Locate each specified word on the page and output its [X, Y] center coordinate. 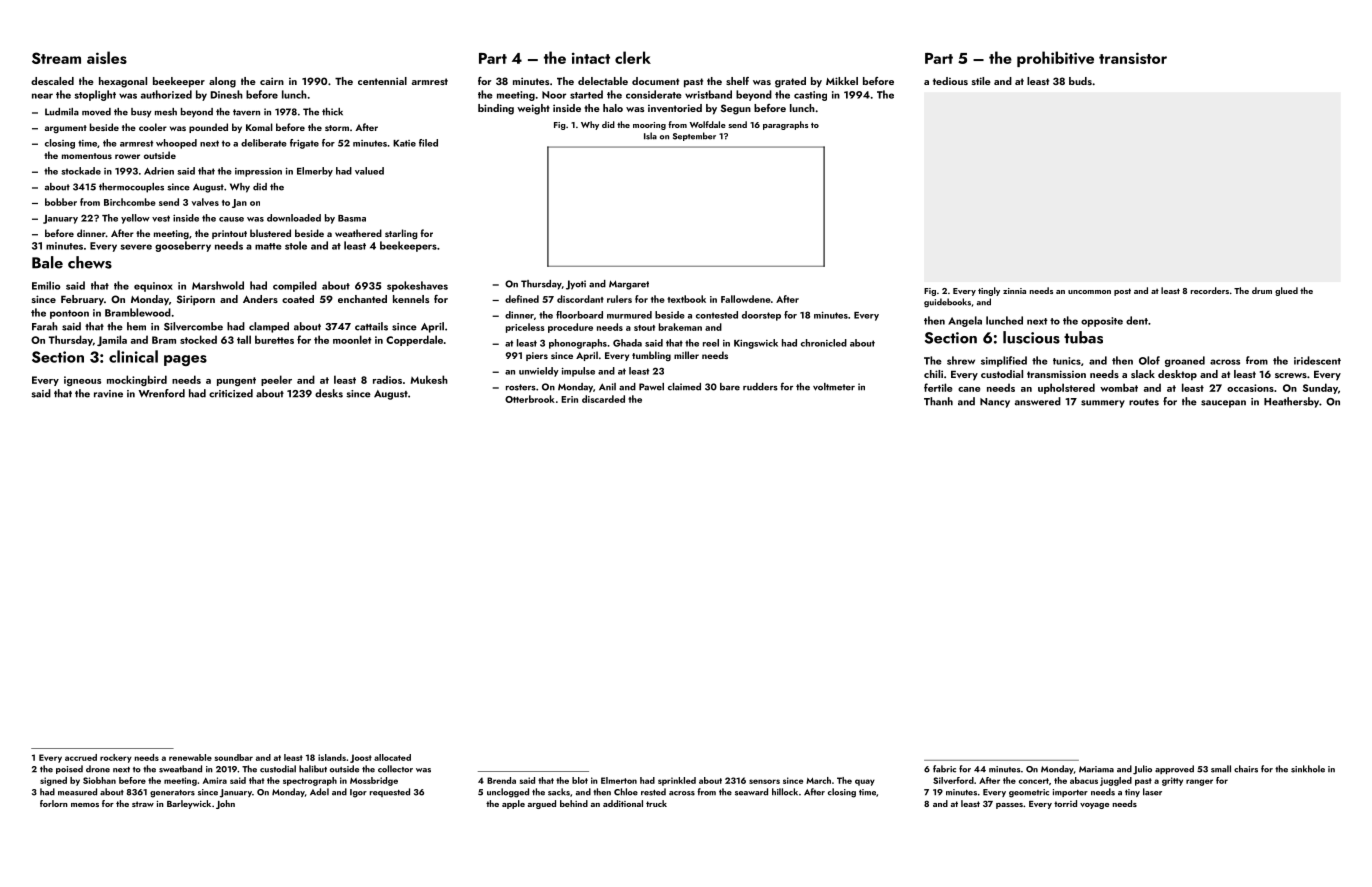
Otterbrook [530, 399]
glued [1286, 291]
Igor [358, 793]
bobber [61, 202]
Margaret [629, 285]
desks [329, 393]
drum [1262, 290]
